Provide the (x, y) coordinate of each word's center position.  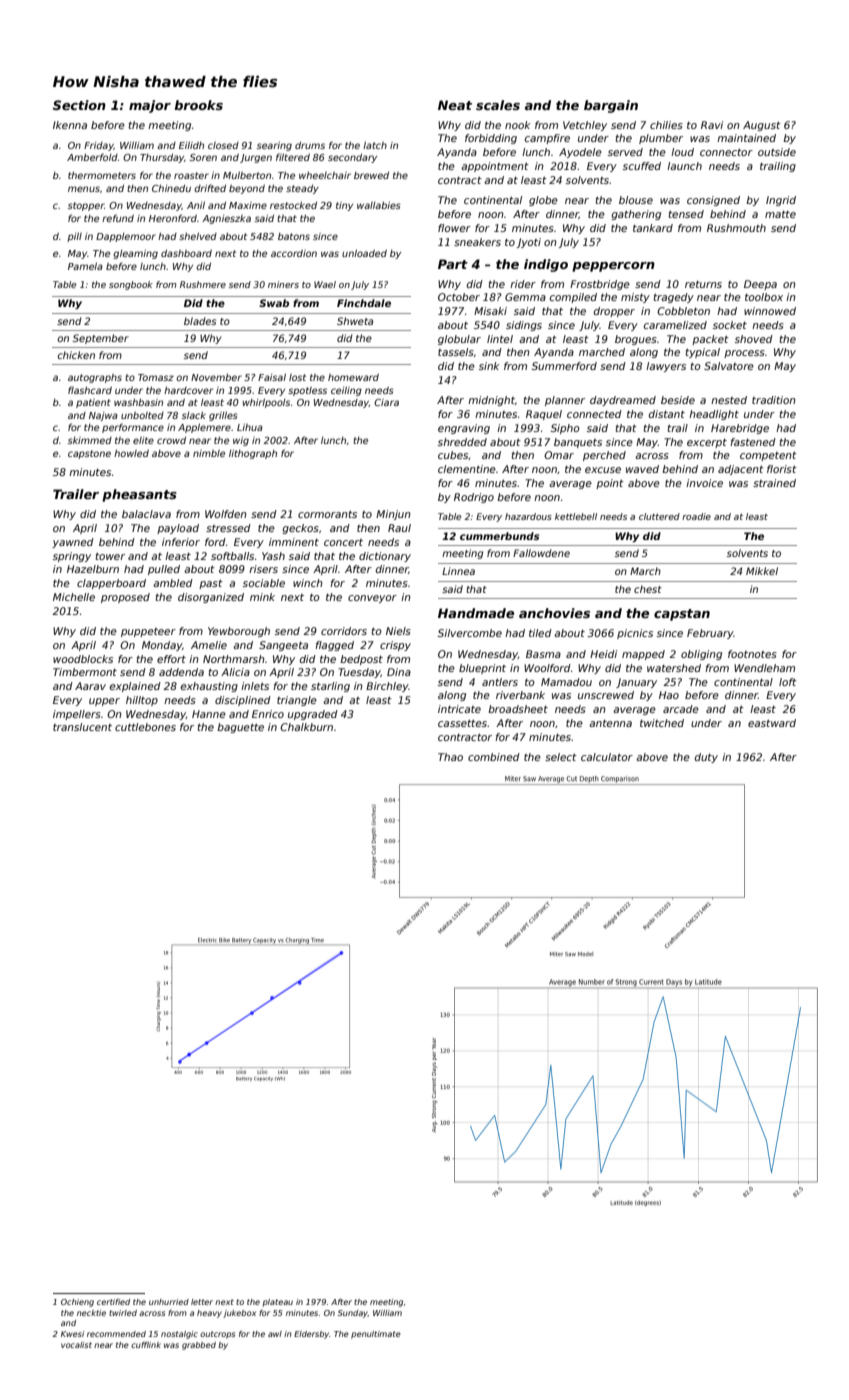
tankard (653, 228)
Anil (196, 205)
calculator (607, 757)
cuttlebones (145, 727)
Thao (450, 757)
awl (275, 1334)
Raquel (544, 415)
